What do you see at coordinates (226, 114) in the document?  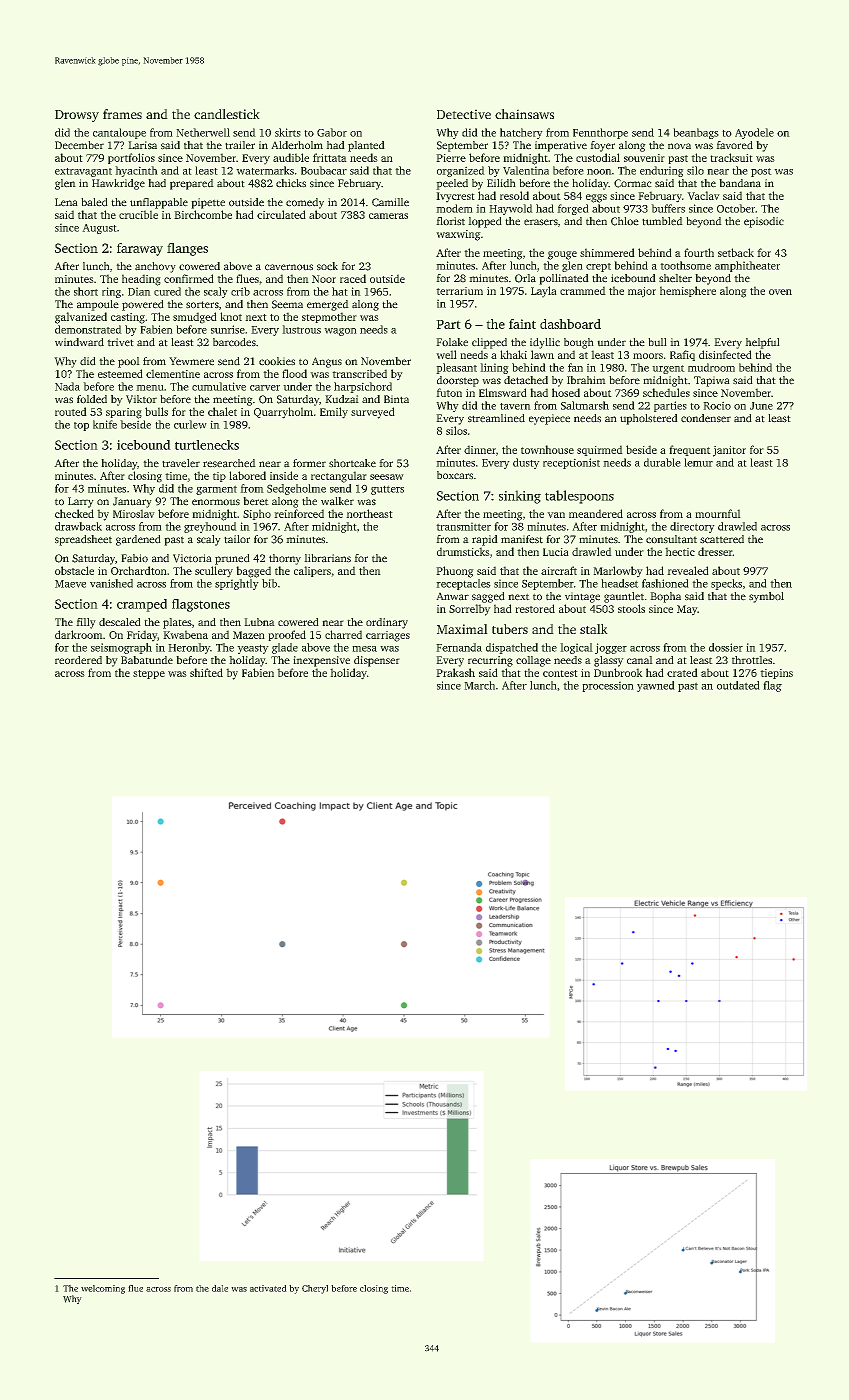 I see `candlestick` at bounding box center [226, 114].
